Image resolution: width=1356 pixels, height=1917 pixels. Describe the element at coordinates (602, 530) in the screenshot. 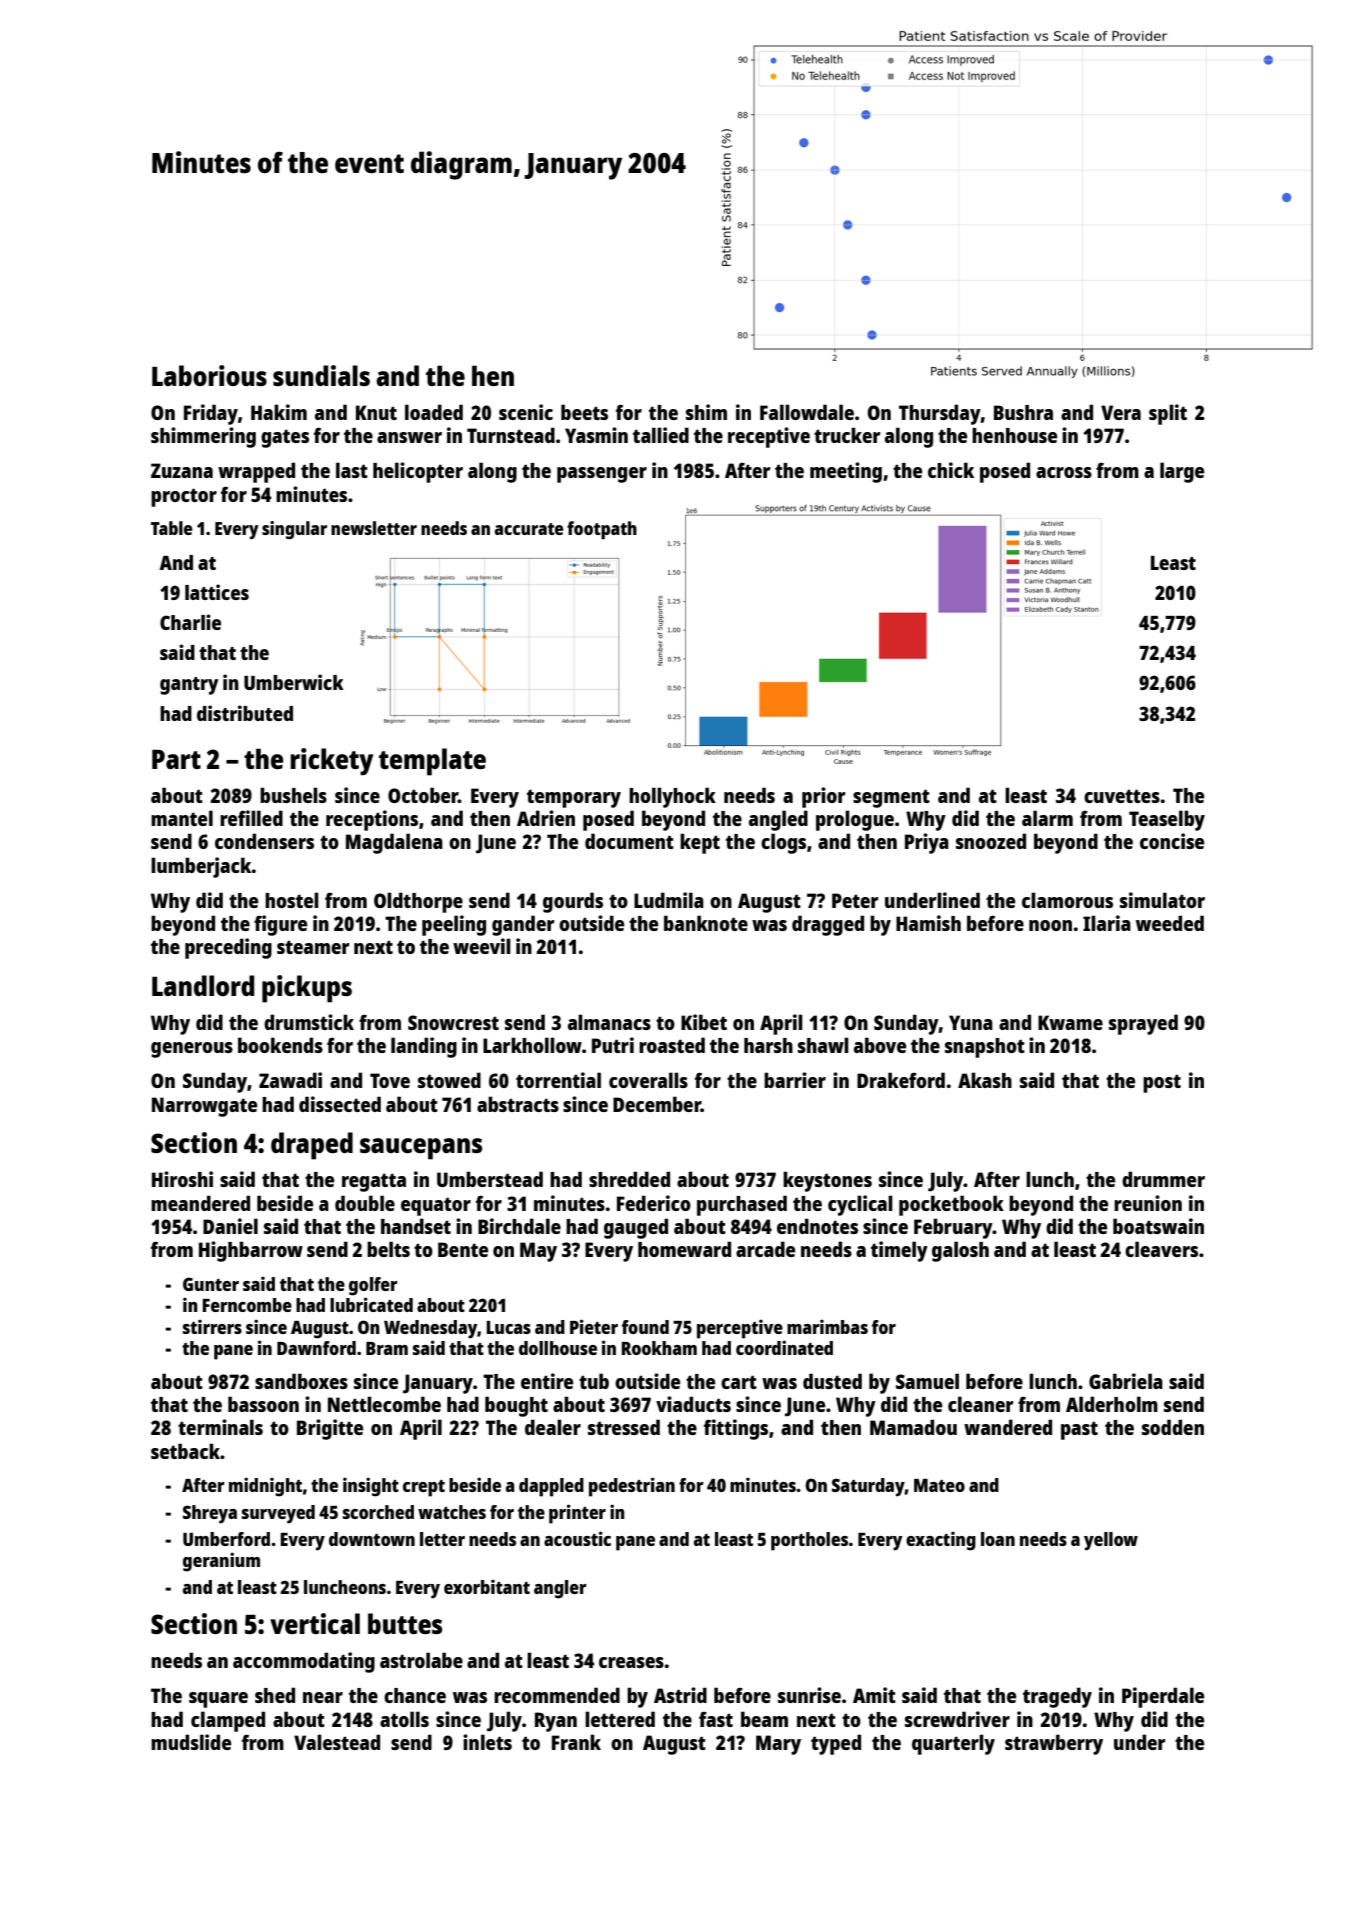

I see `footpath` at that location.
